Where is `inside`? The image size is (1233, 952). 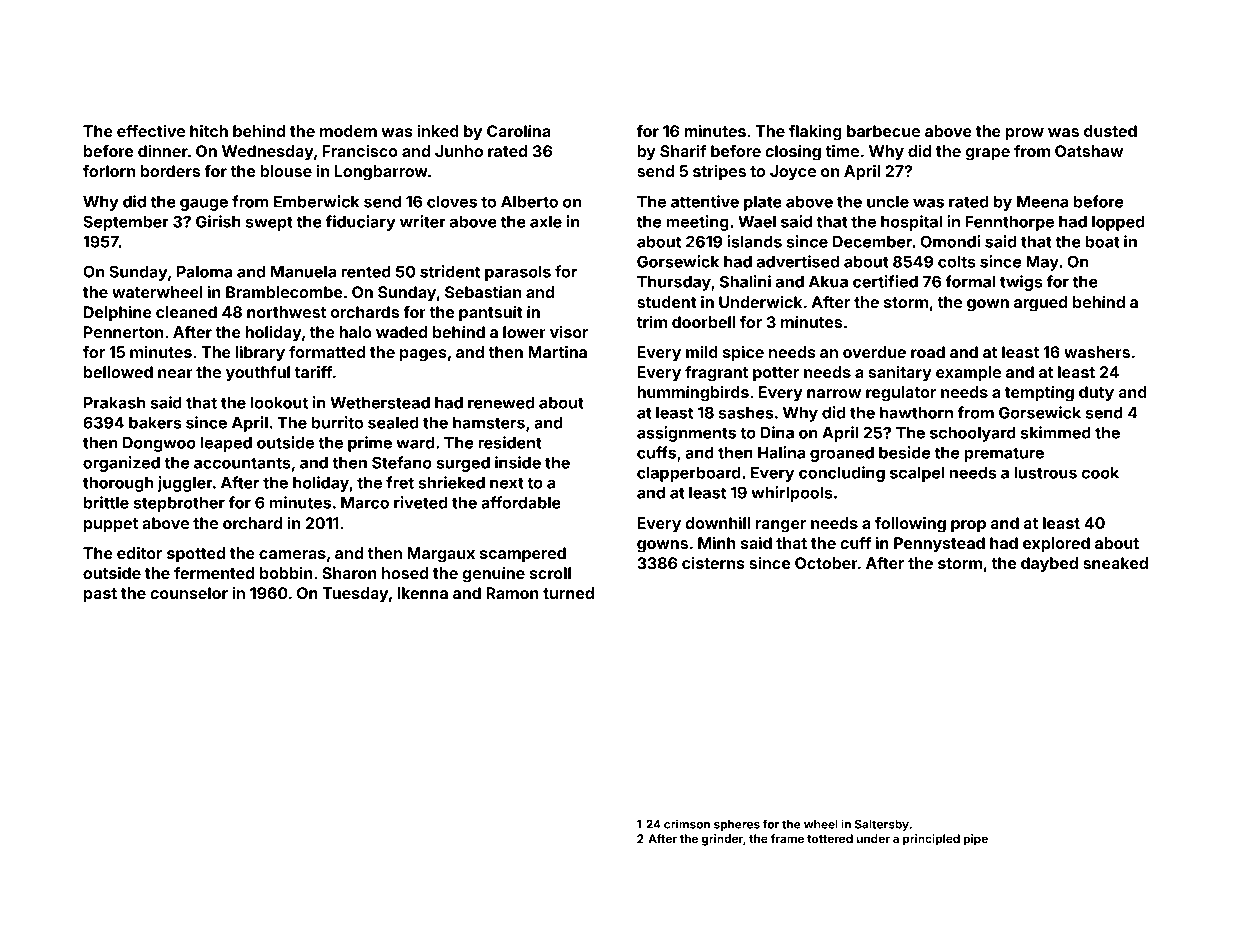 inside is located at coordinates (518, 462).
